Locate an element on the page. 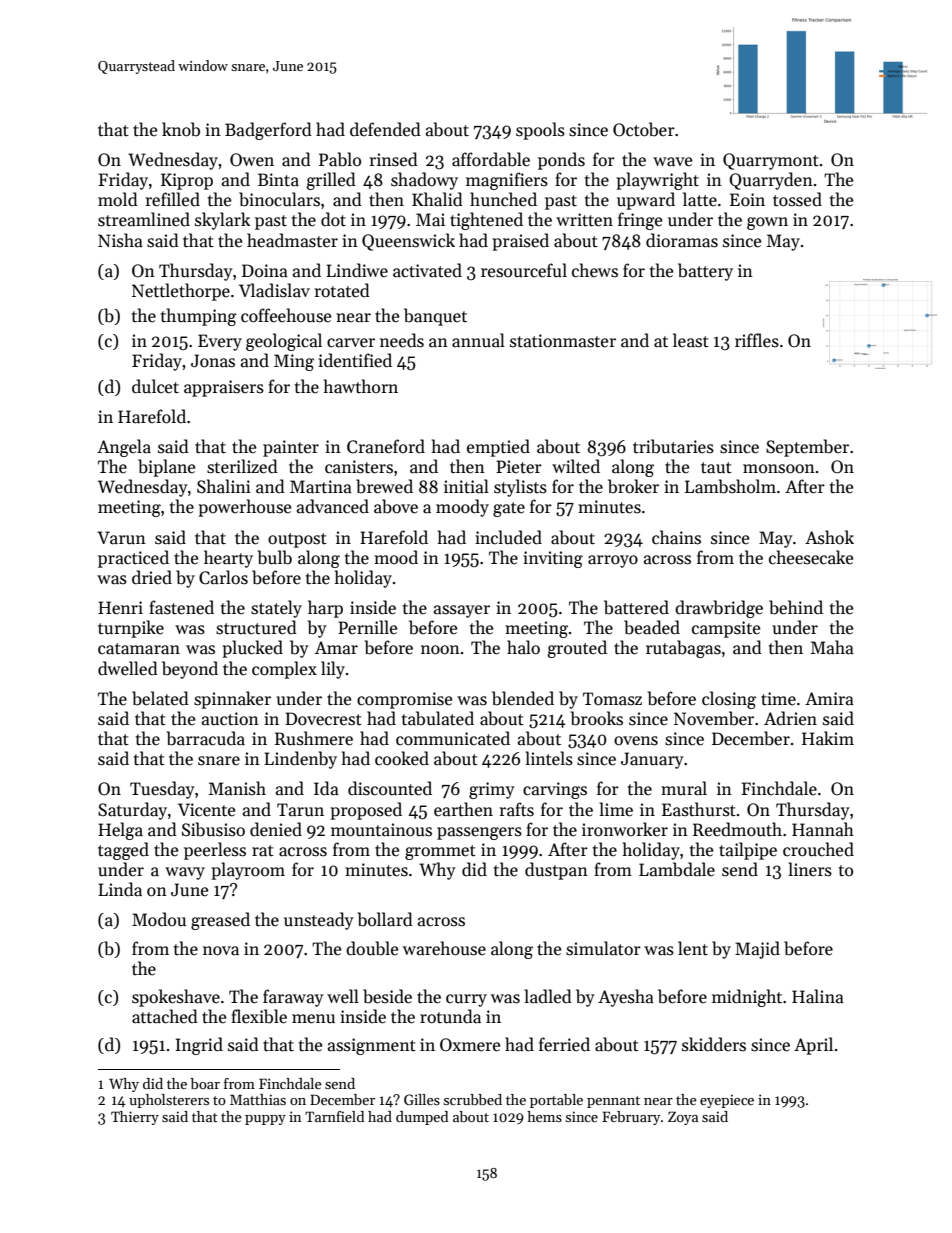  dulcet is located at coordinates (155, 386).
